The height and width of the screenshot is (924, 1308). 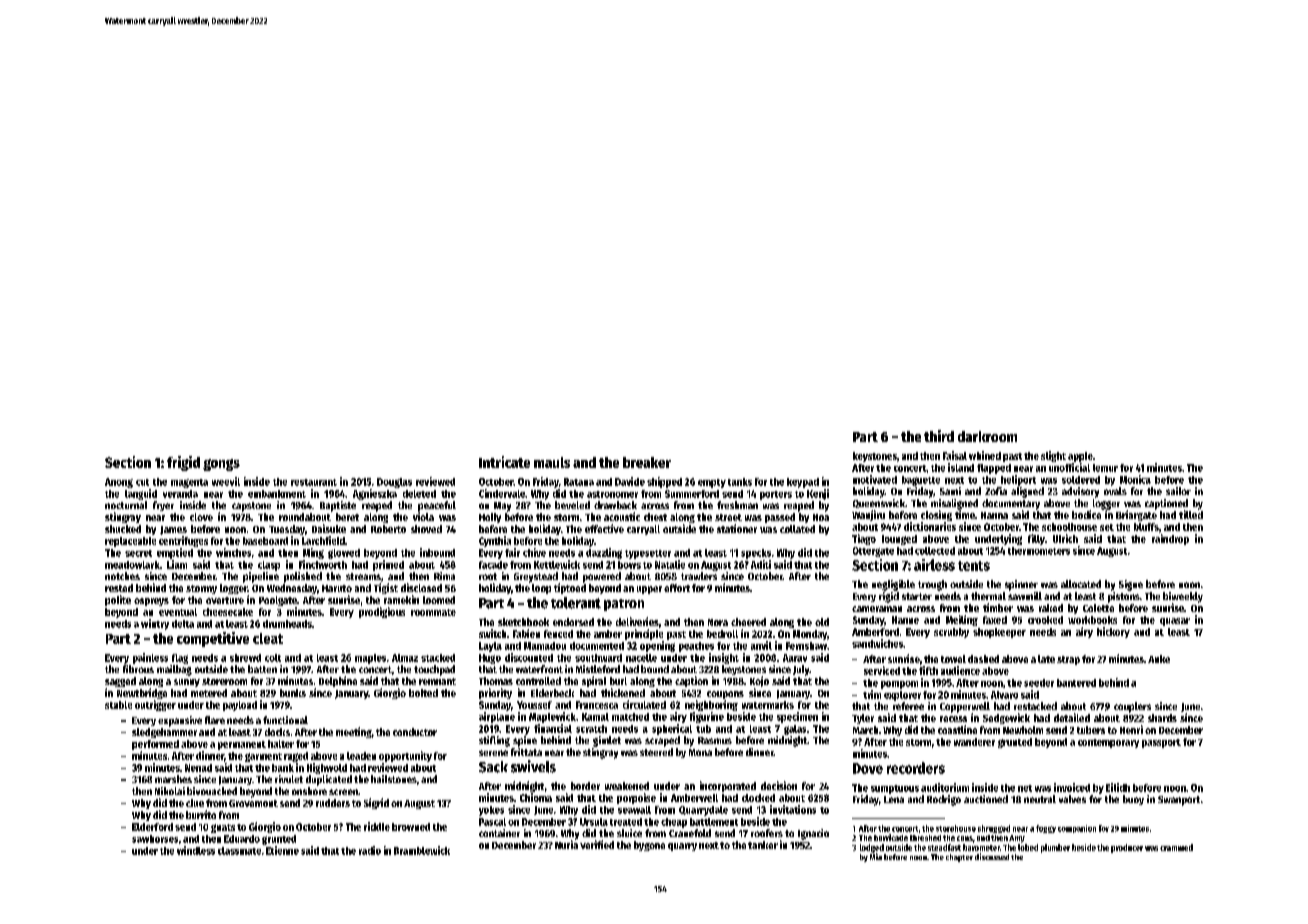 What do you see at coordinates (1004, 695) in the screenshot?
I see `Alvaro` at bounding box center [1004, 695].
